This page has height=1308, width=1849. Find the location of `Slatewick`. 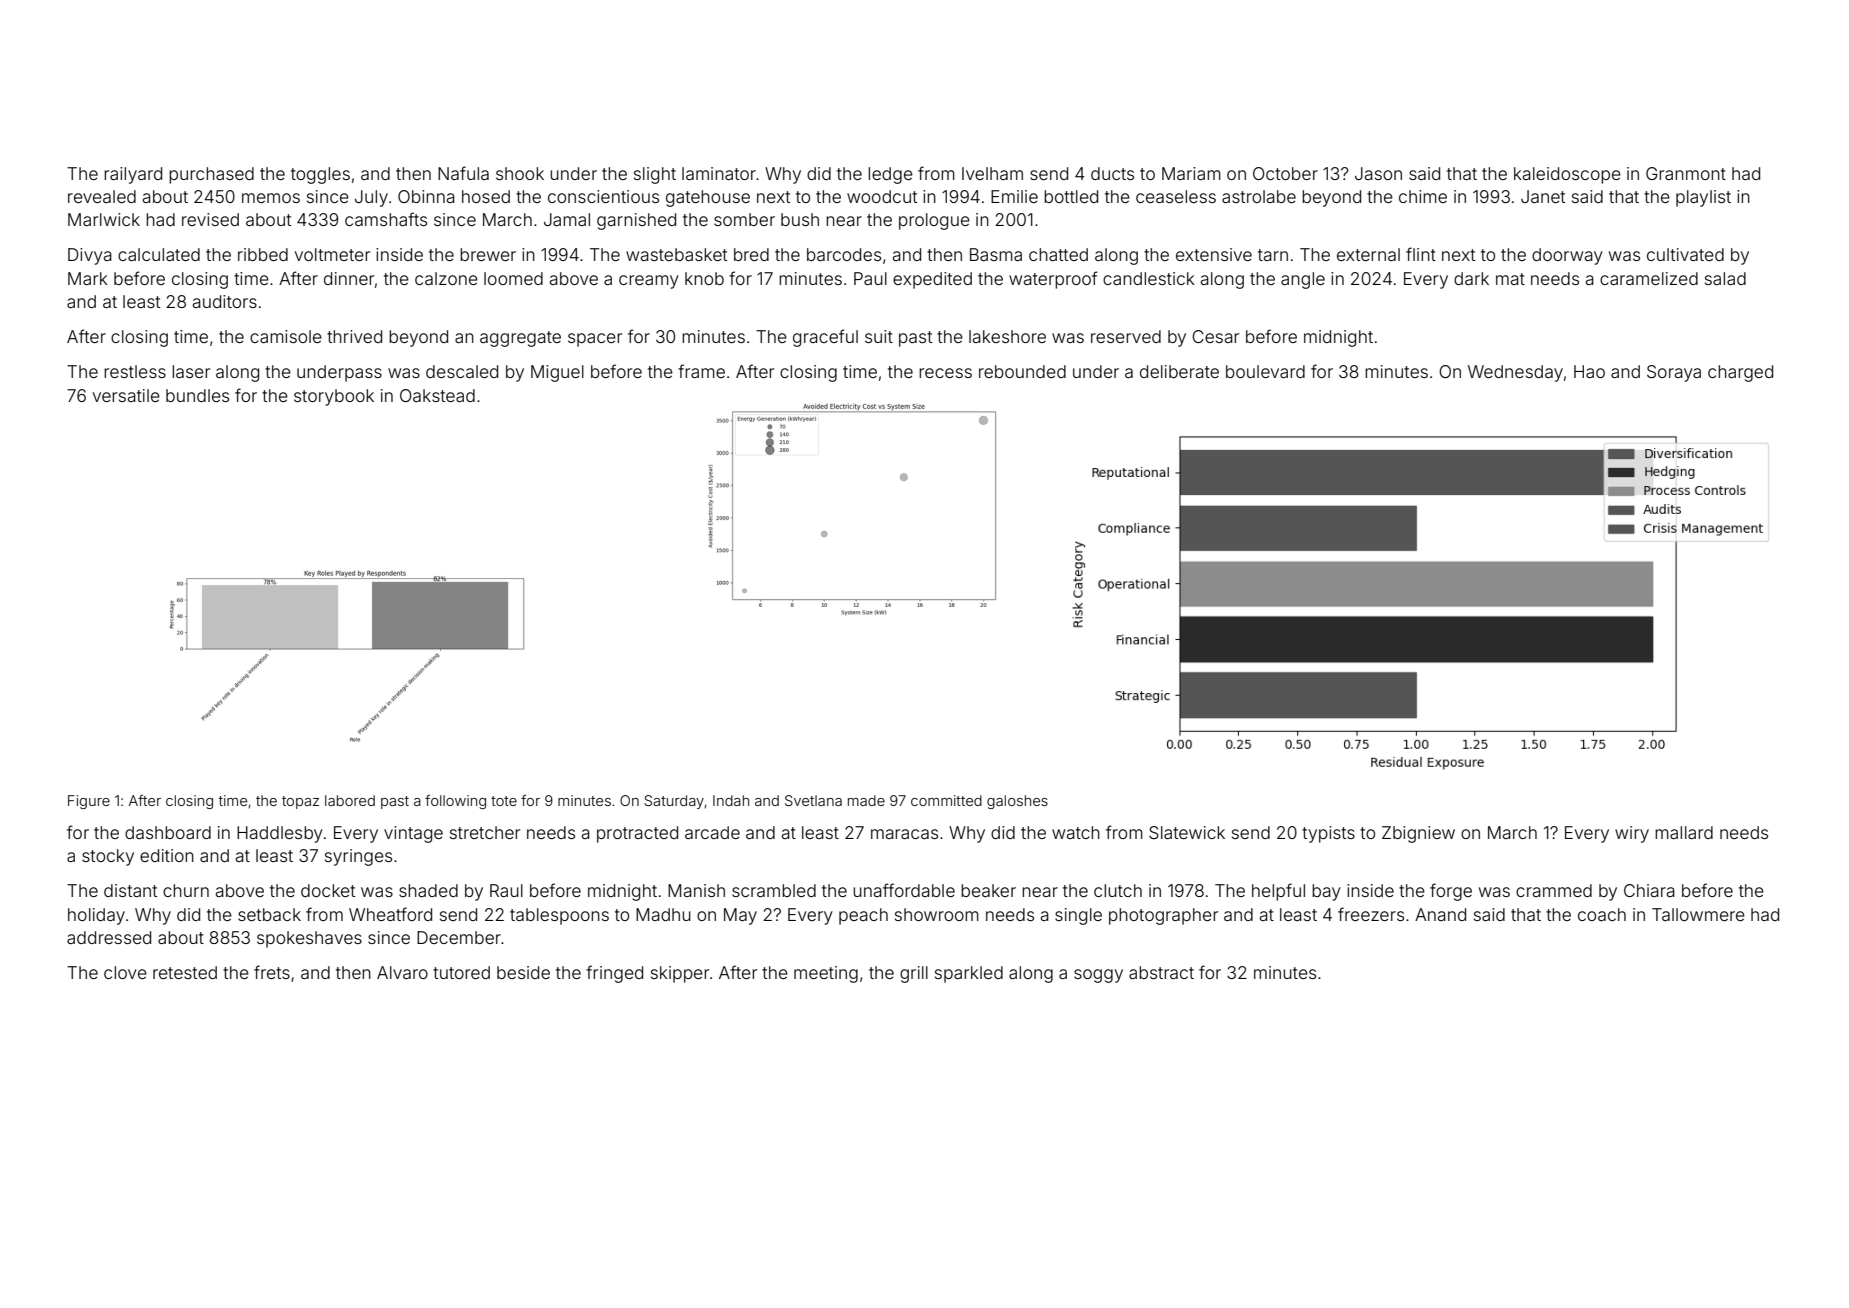

Slatewick is located at coordinates (1187, 832).
